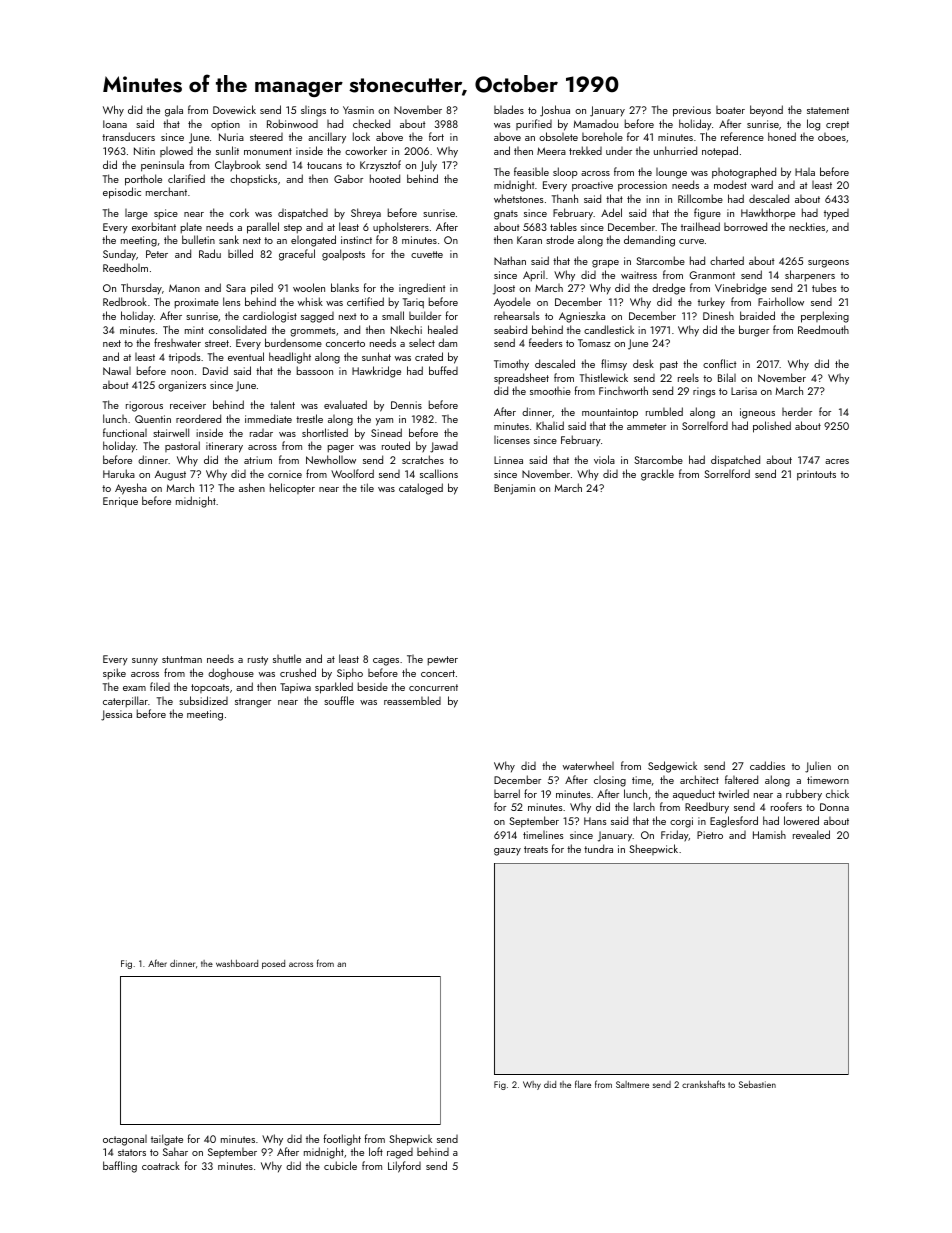 This screenshot has width=952, height=1233. Describe the element at coordinates (823, 329) in the screenshot. I see `Reedmouth` at that location.
